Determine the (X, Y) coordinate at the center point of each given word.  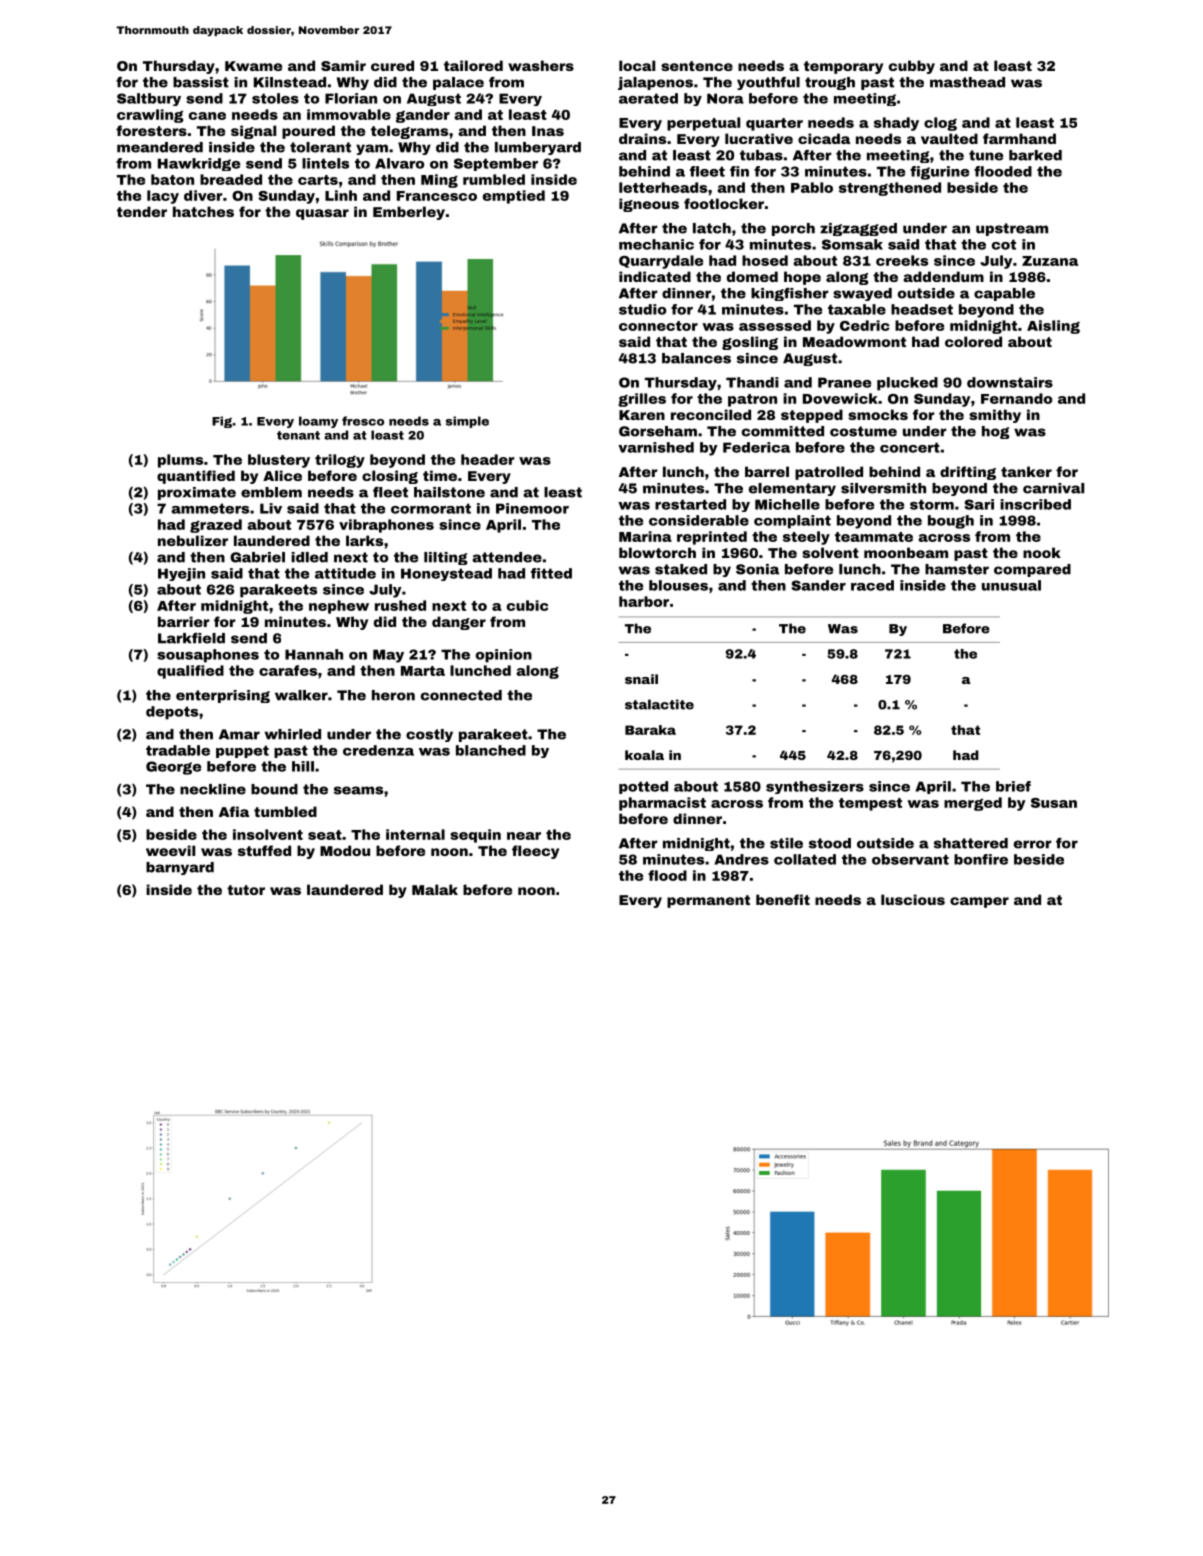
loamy (318, 422)
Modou (345, 850)
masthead (967, 82)
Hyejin (181, 574)
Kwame (253, 66)
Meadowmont (854, 341)
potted (643, 787)
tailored (473, 65)
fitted (551, 573)
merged (973, 804)
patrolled (829, 473)
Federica (756, 447)
